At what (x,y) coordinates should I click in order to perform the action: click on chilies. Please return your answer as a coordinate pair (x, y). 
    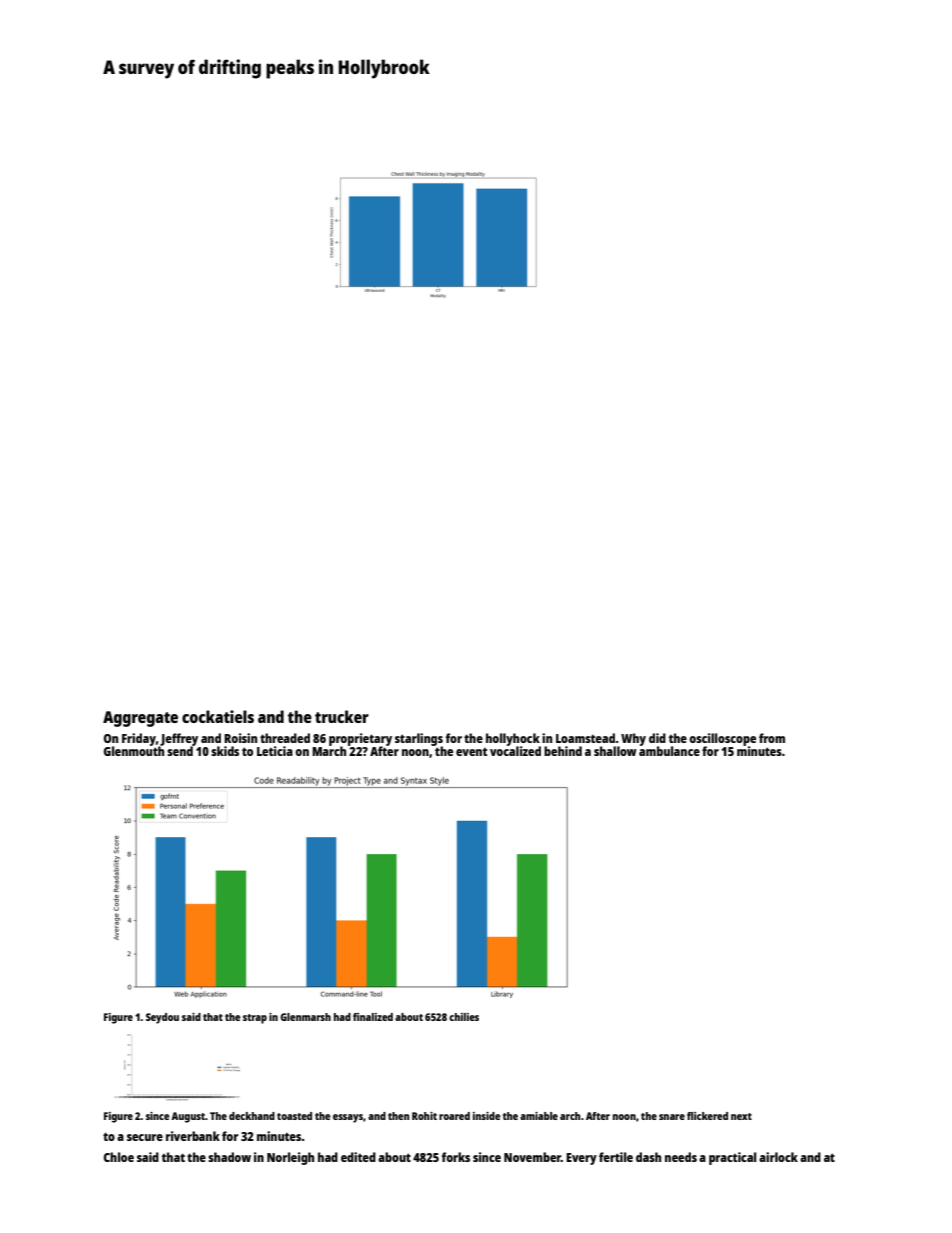
    Looking at the image, I should click on (464, 1017).
